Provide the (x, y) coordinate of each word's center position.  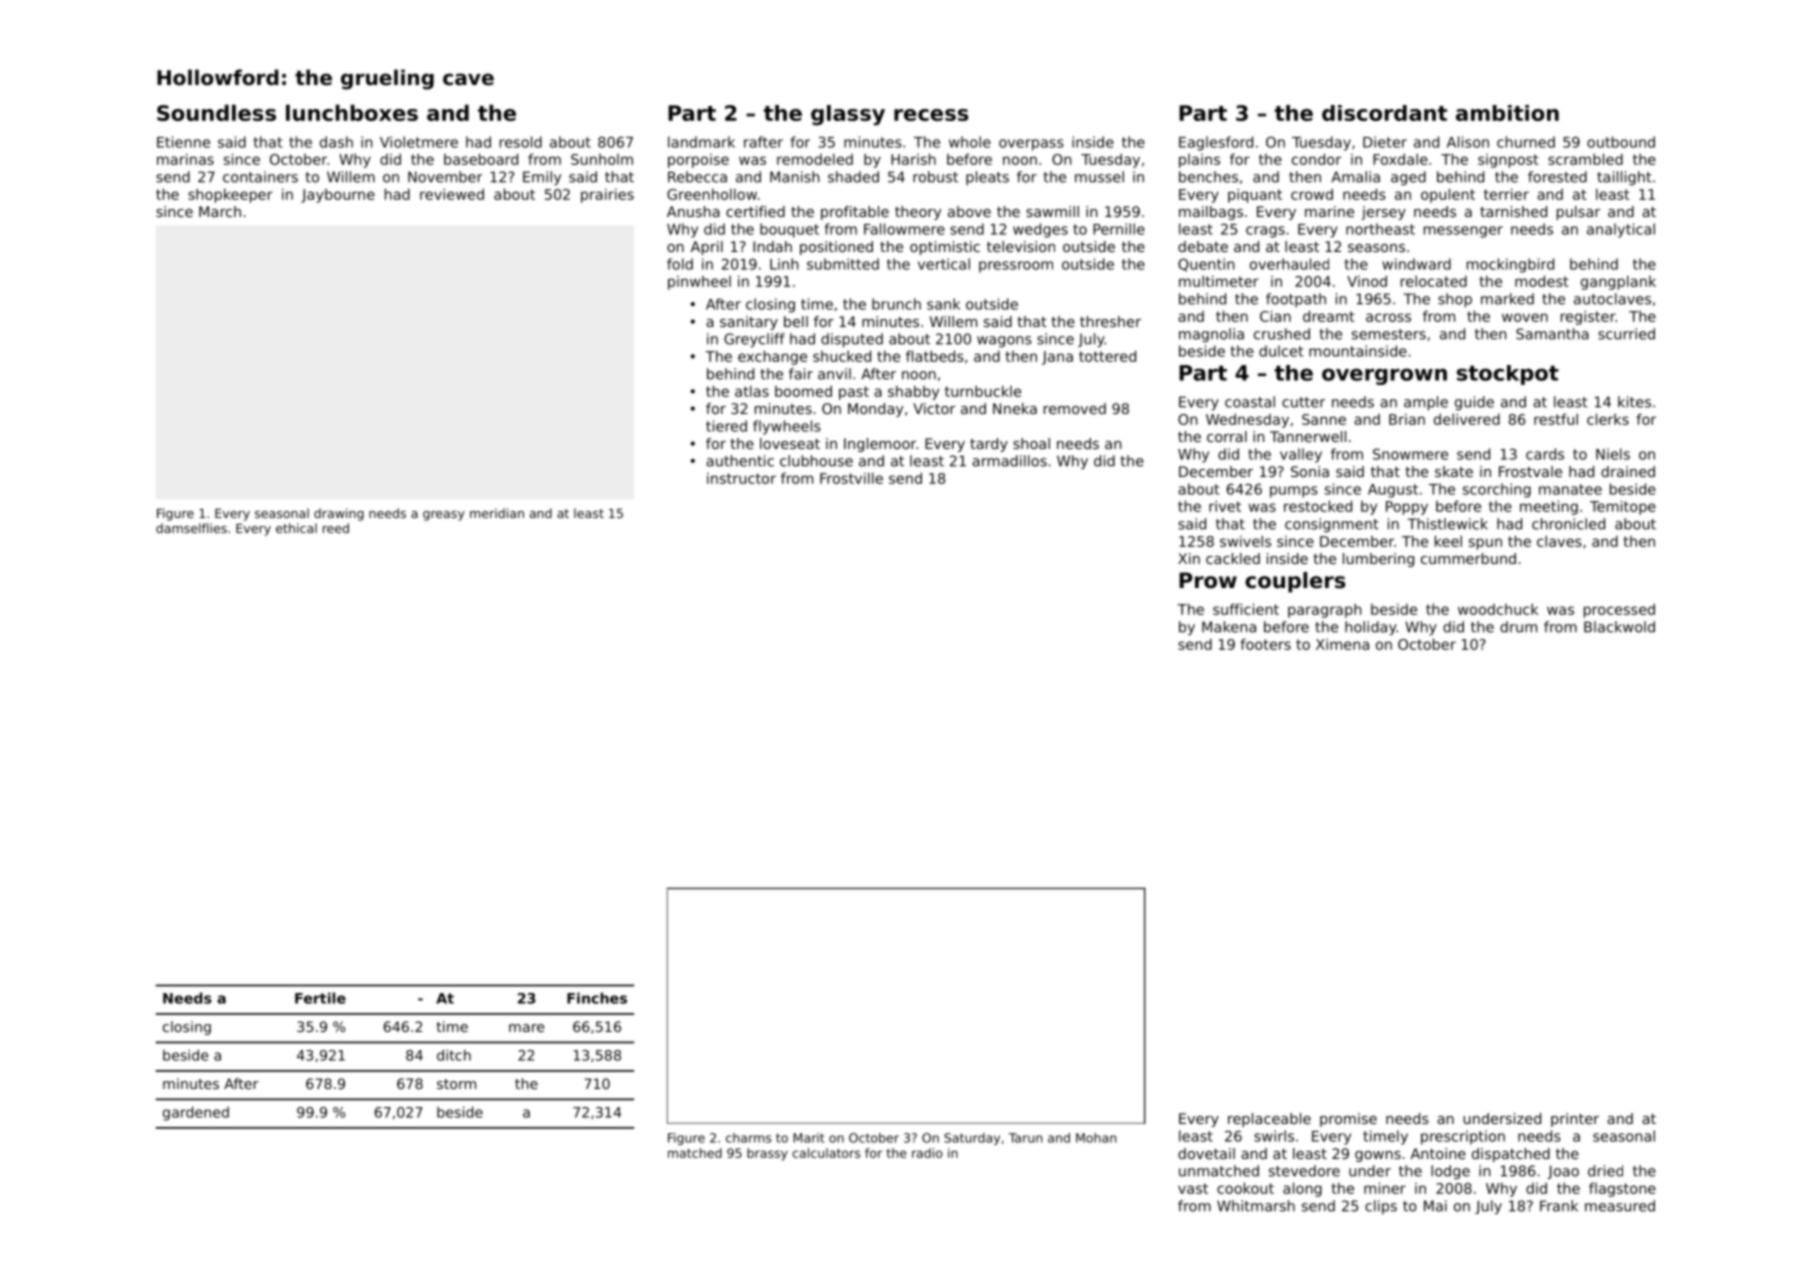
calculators (826, 1153)
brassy (767, 1154)
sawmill (1052, 211)
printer (1575, 1120)
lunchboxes (352, 112)
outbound (1621, 142)
